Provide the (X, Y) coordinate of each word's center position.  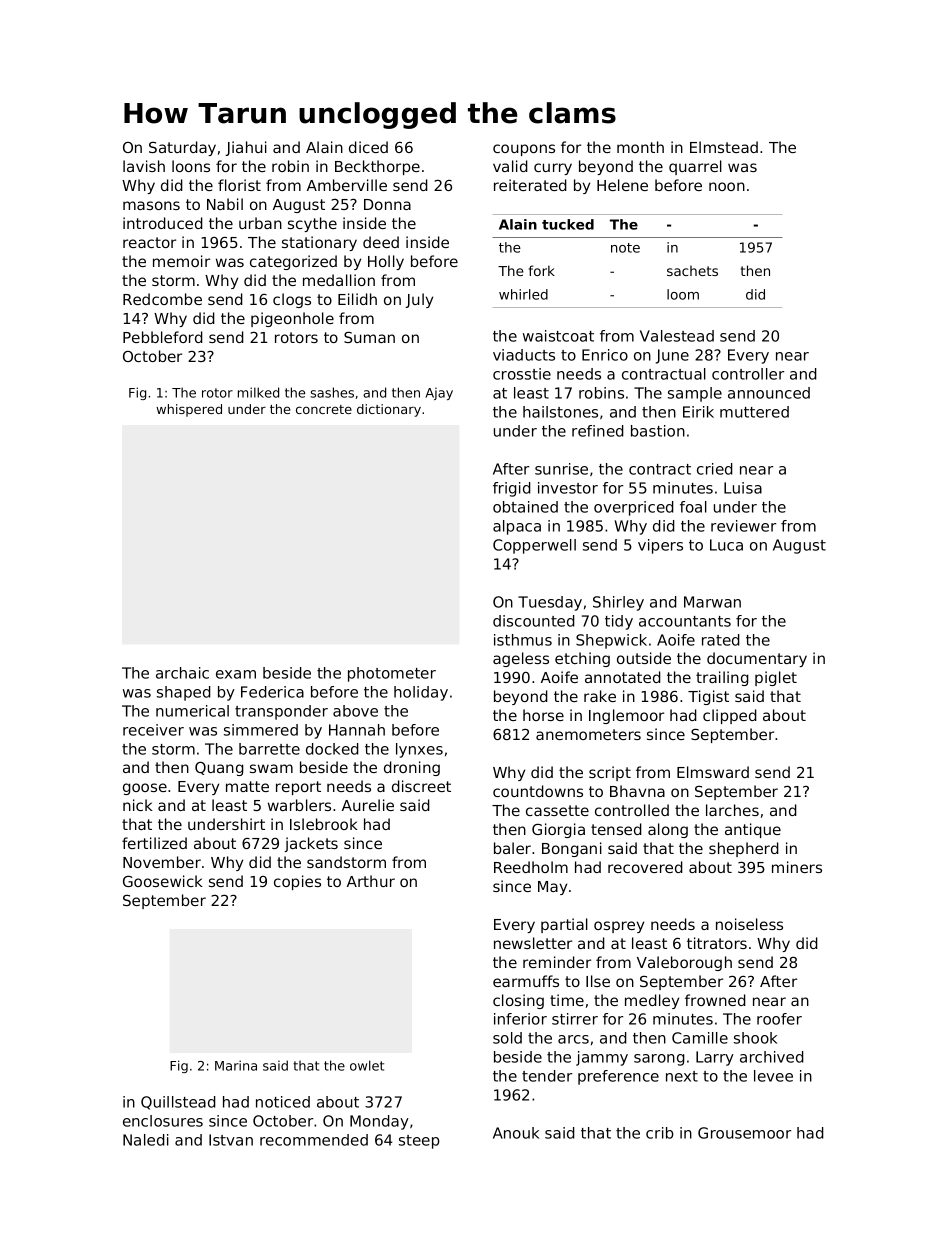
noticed (283, 1102)
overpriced (634, 508)
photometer (392, 674)
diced (368, 147)
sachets (692, 271)
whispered (189, 410)
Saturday (182, 148)
